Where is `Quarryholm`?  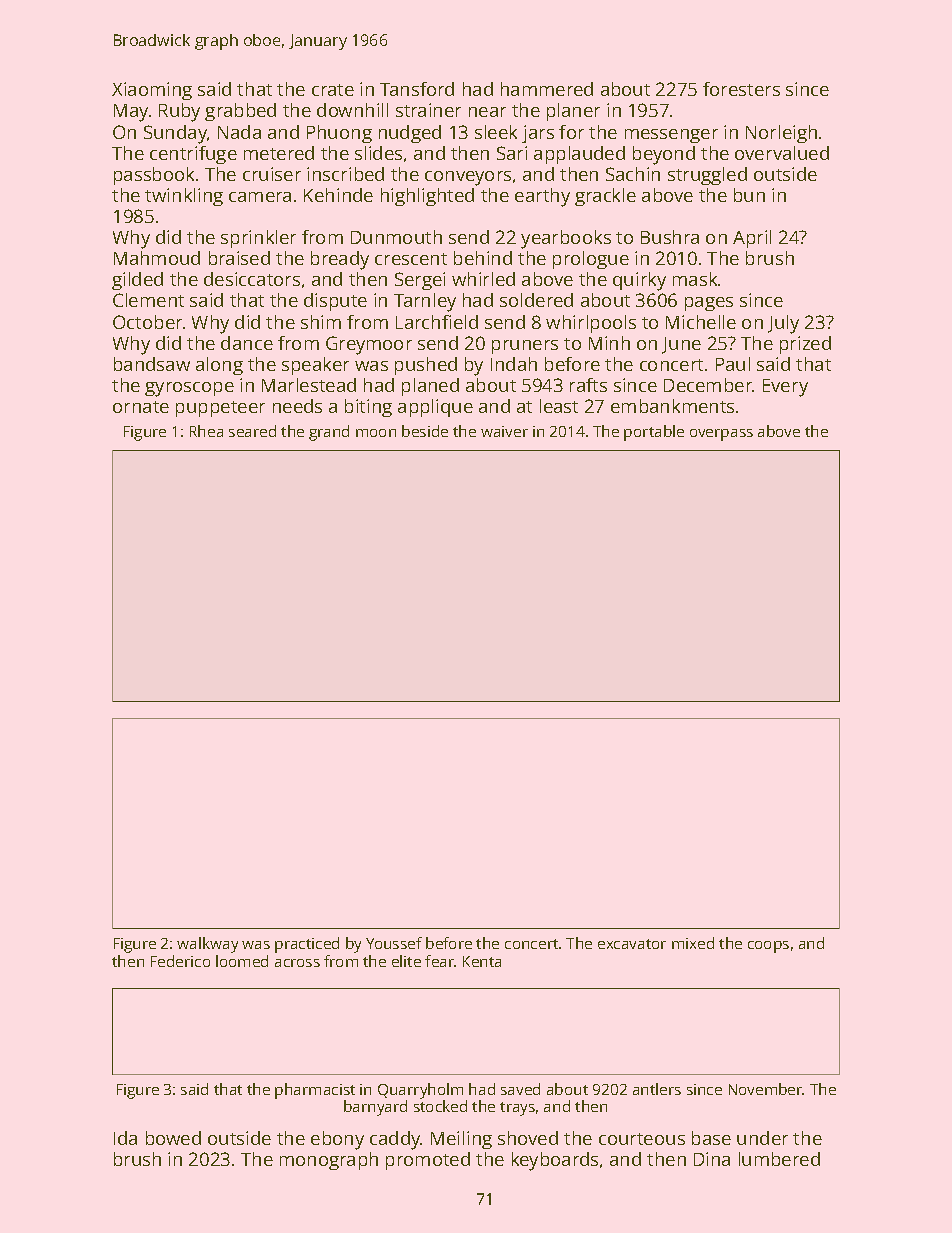
Quarryholm is located at coordinates (420, 1091).
